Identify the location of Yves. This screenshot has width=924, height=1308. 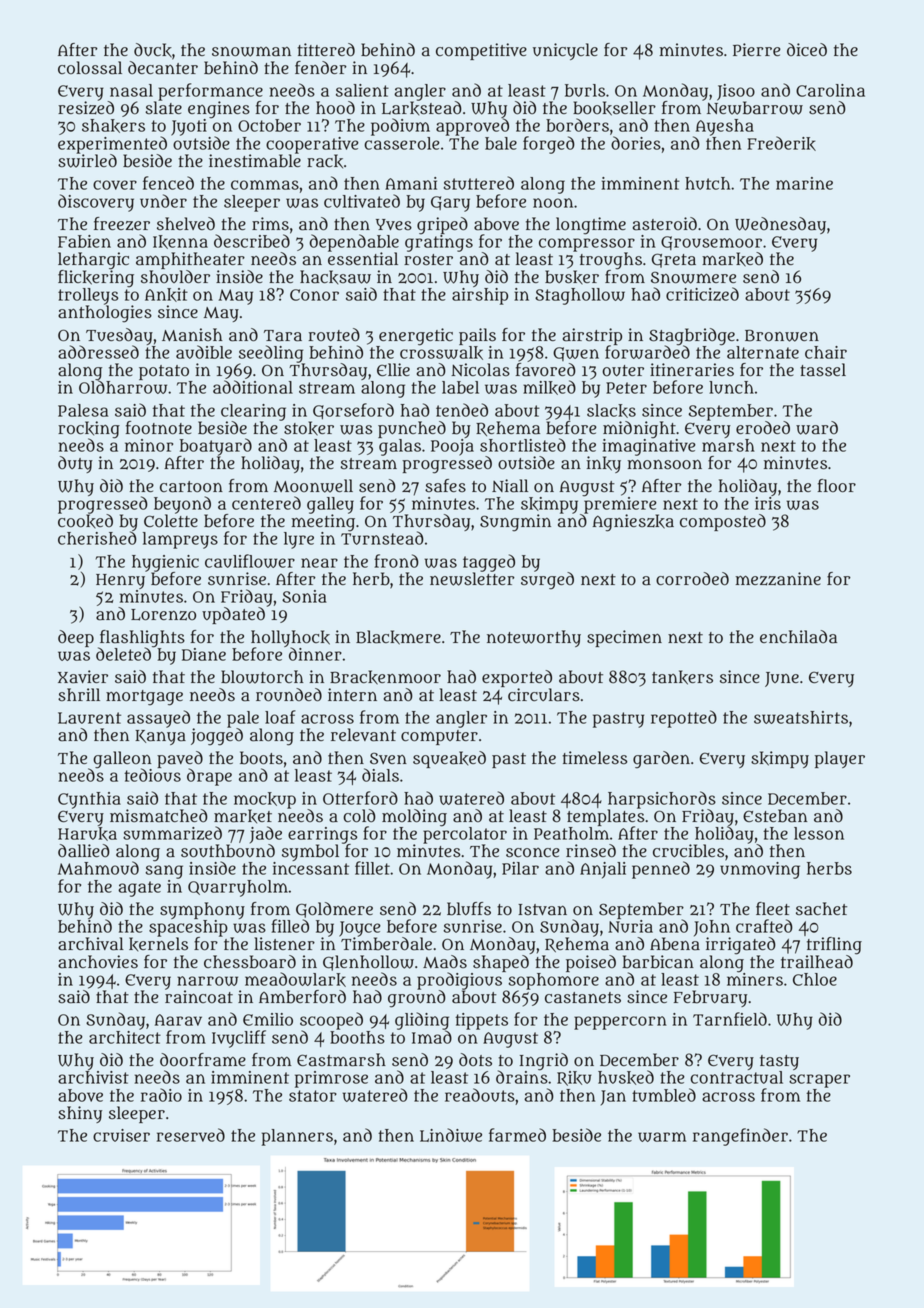
(394, 225).
